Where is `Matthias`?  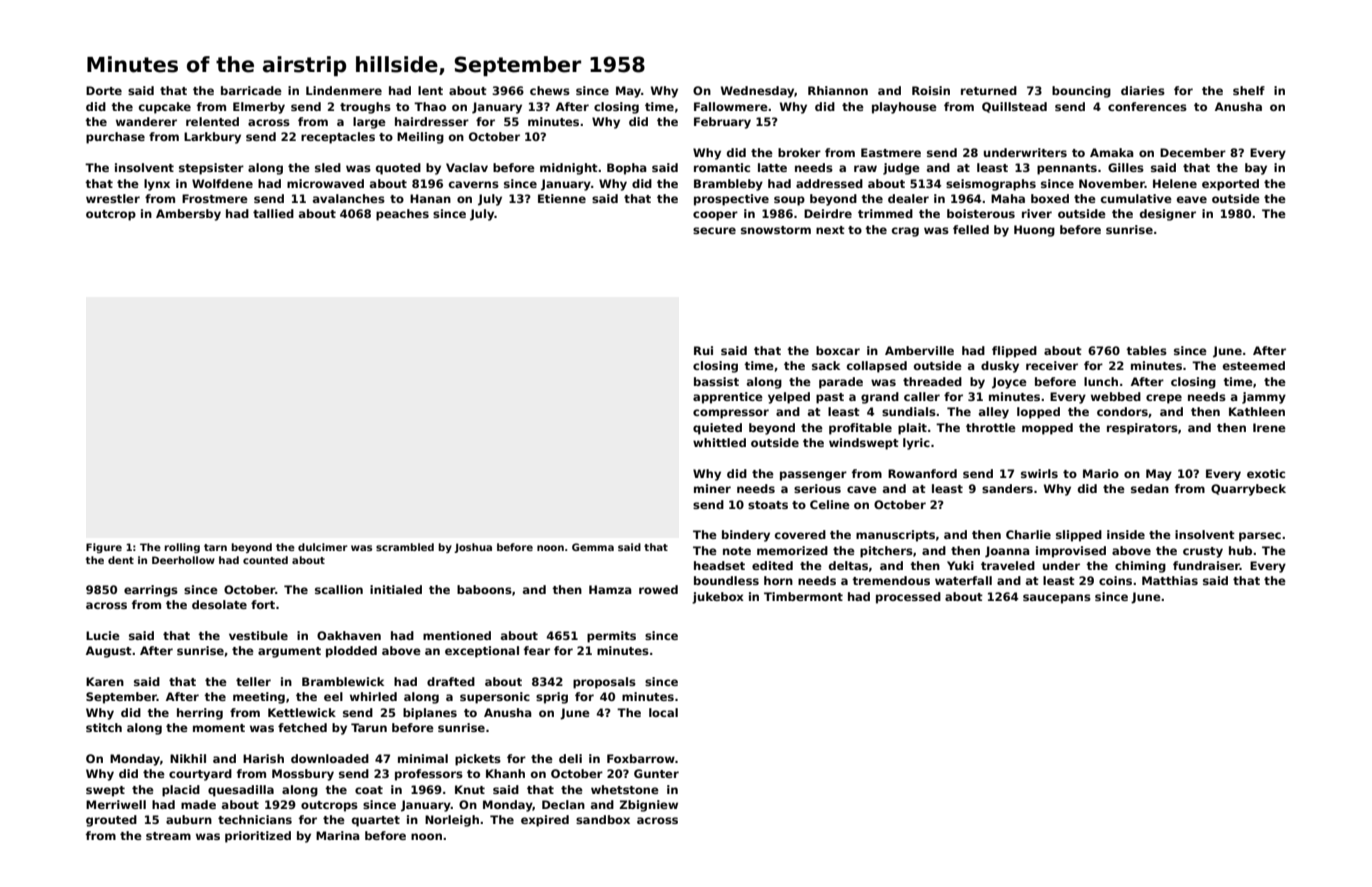 Matthias is located at coordinates (1170, 580).
